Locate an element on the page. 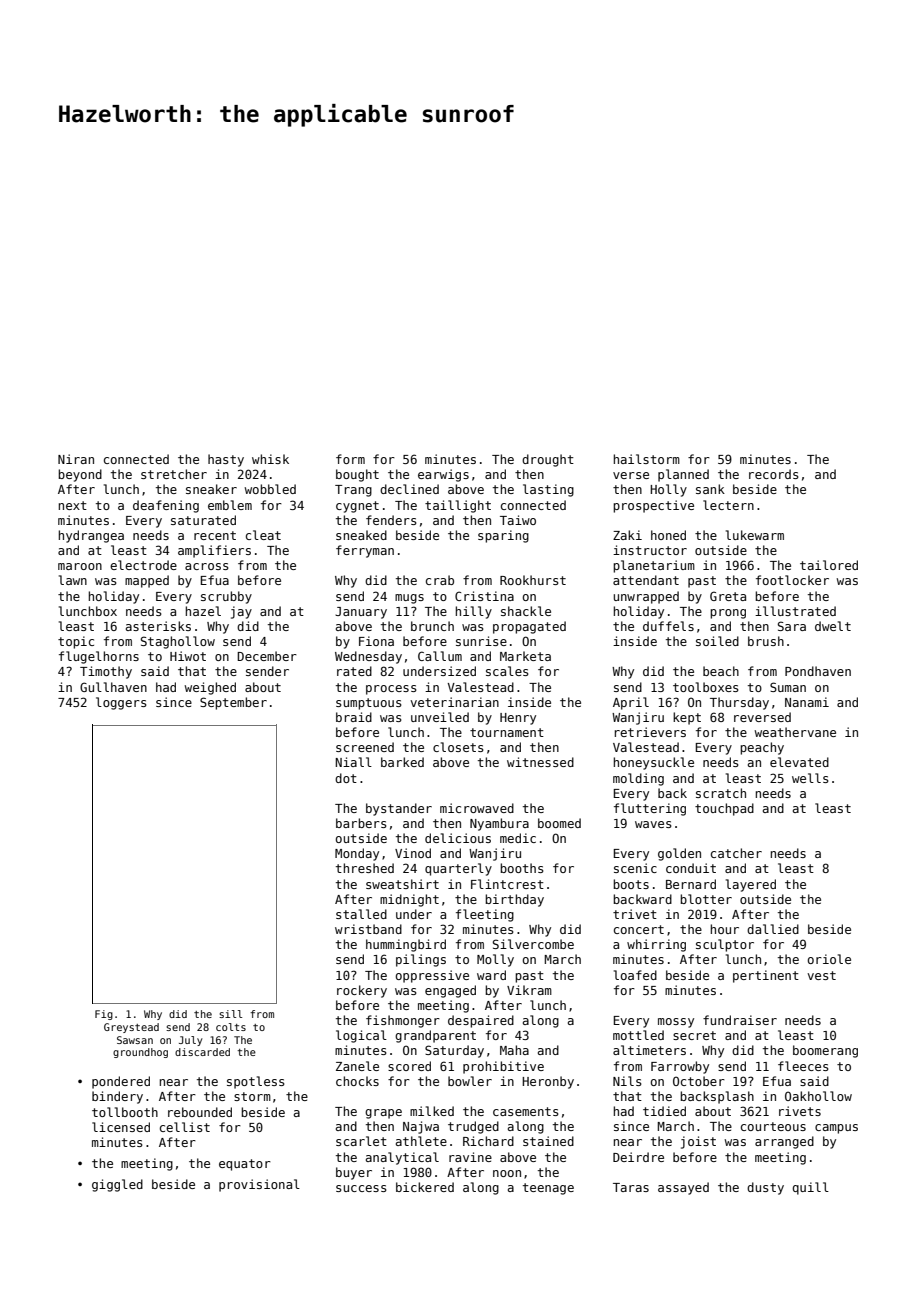 This page has height=1308, width=924. stretcher is located at coordinates (174, 474).
